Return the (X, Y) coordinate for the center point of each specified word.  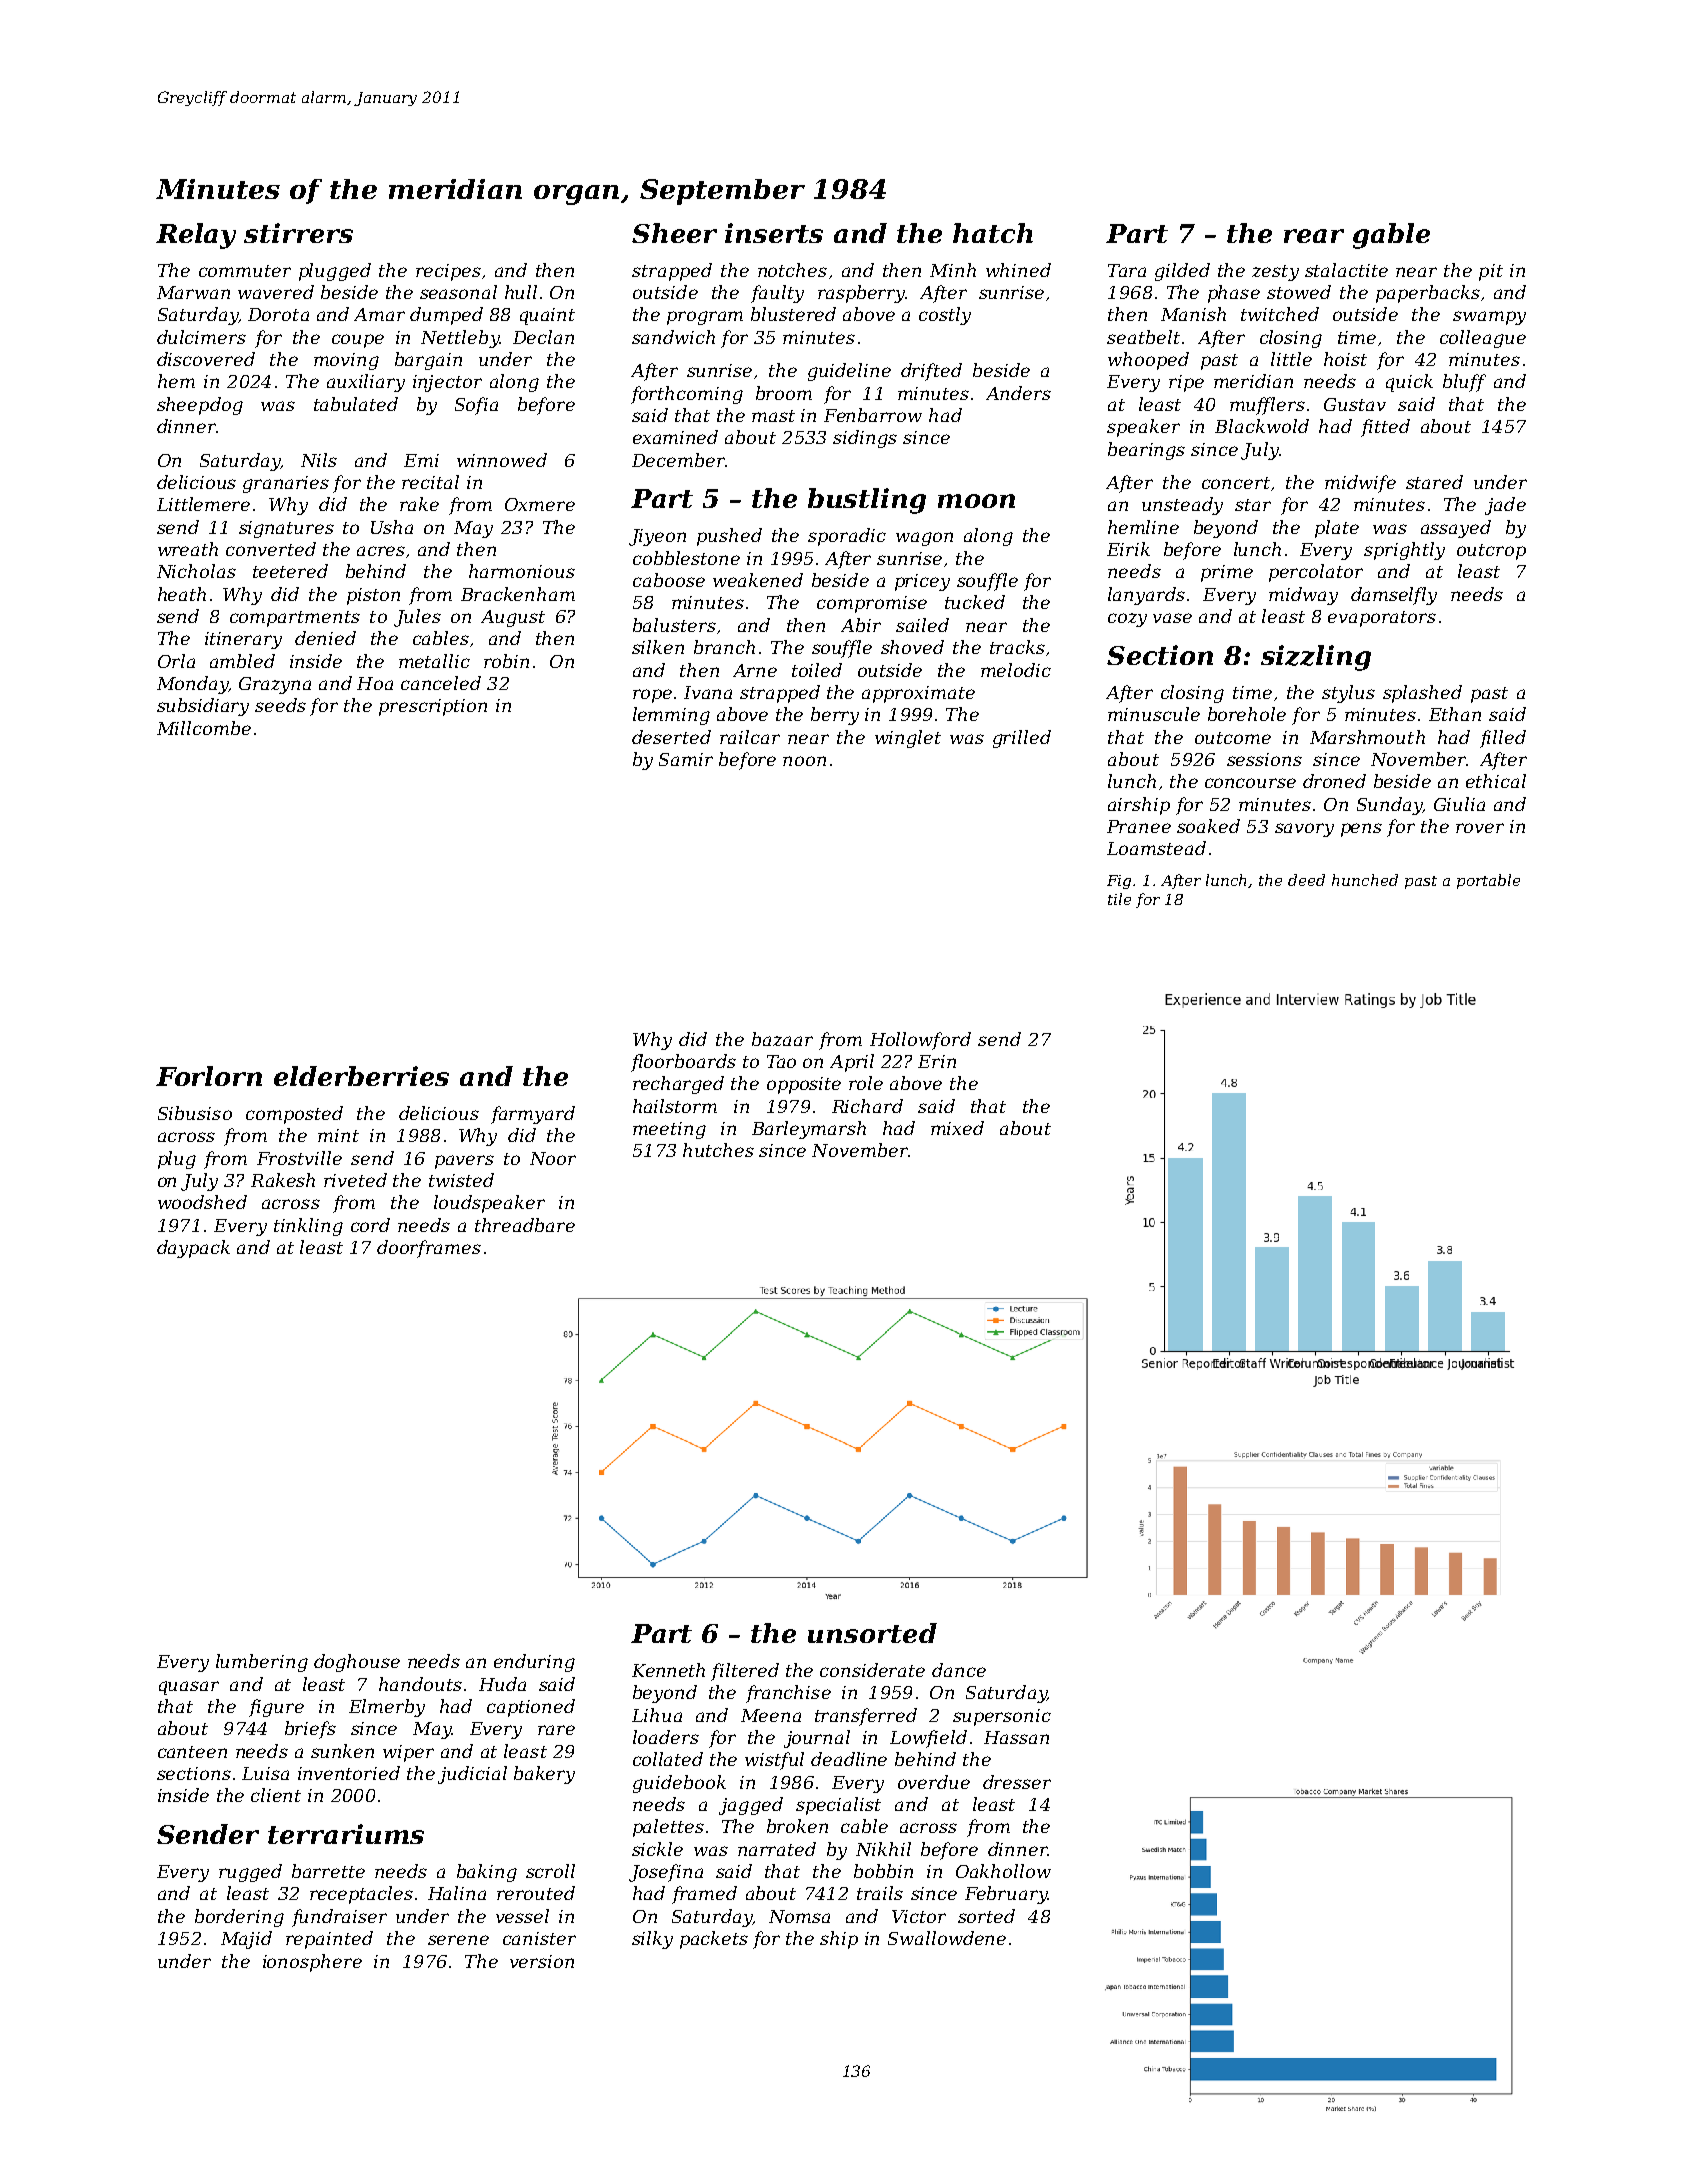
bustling (867, 501)
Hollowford (920, 1041)
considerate (872, 1670)
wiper (408, 1753)
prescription (433, 707)
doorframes (429, 1249)
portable (1488, 881)
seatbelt (1143, 337)
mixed (957, 1128)
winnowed (502, 460)
